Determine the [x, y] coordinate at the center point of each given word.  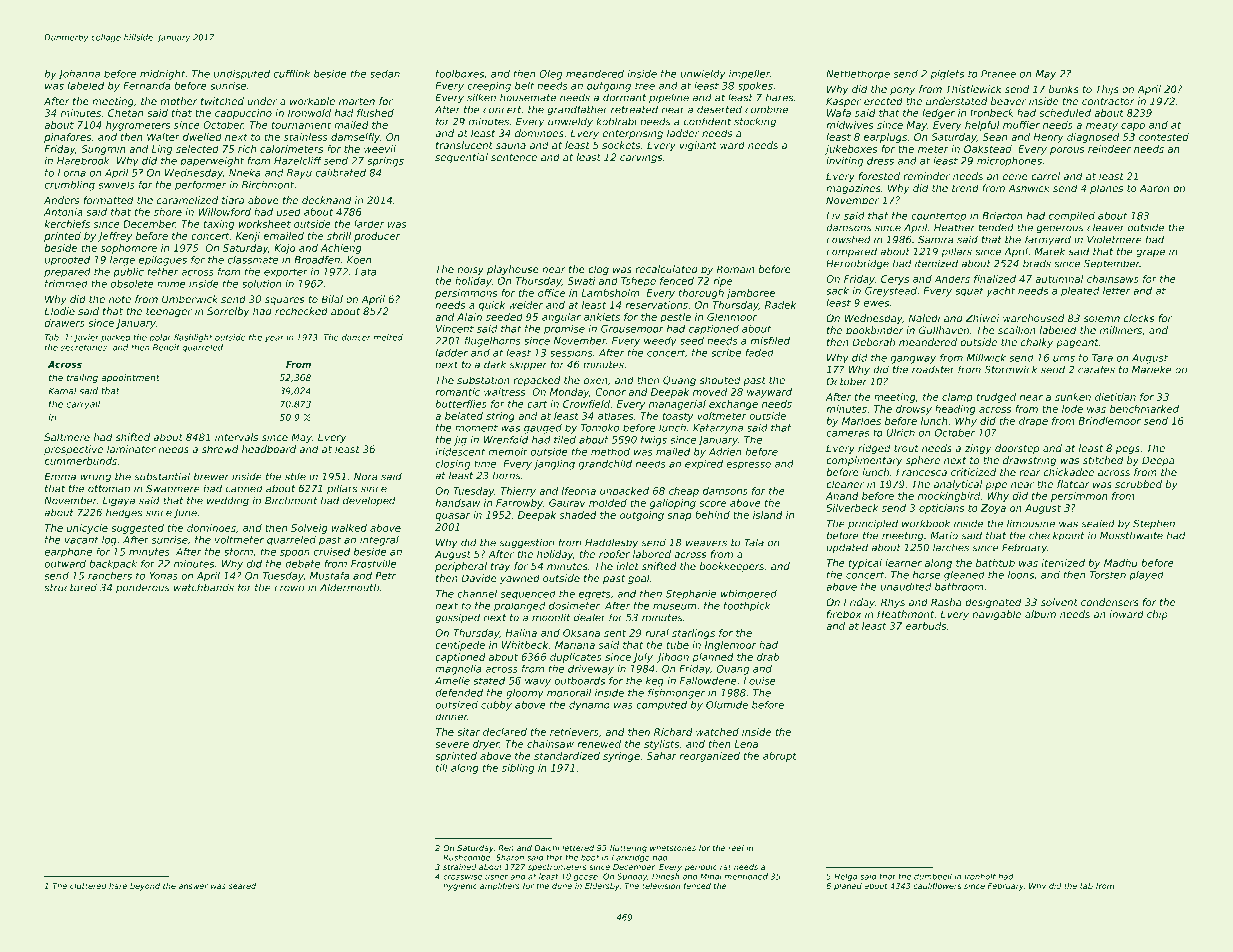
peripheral [461, 567]
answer [193, 886]
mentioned [746, 876]
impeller [749, 75]
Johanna [79, 75]
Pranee [998, 74]
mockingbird [949, 497]
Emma [60, 477]
